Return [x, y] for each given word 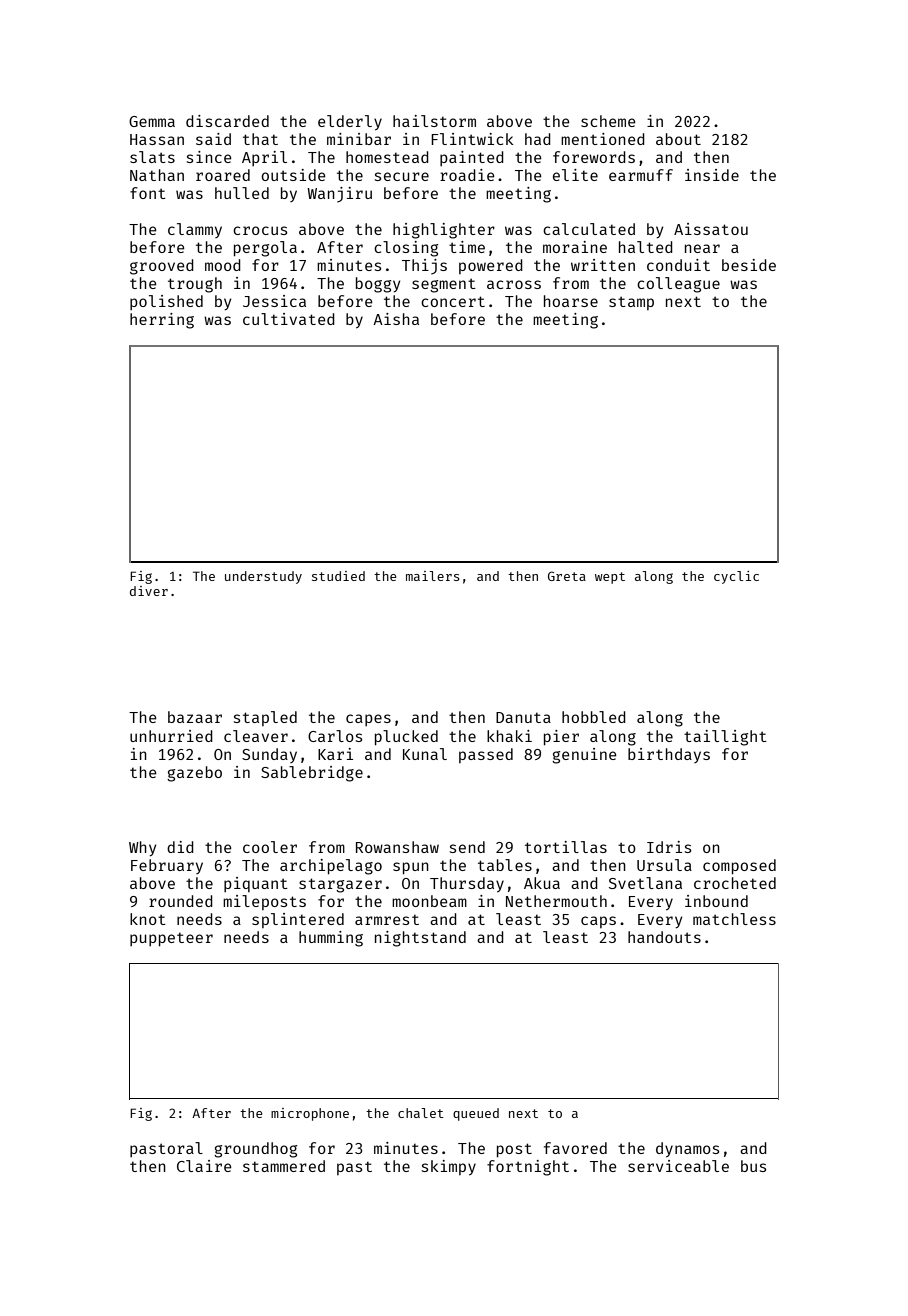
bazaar [195, 717]
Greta [567, 576]
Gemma [152, 121]
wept [610, 578]
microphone [310, 1114]
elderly [350, 123]
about [678, 139]
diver [149, 591]
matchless [734, 919]
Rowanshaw [397, 847]
